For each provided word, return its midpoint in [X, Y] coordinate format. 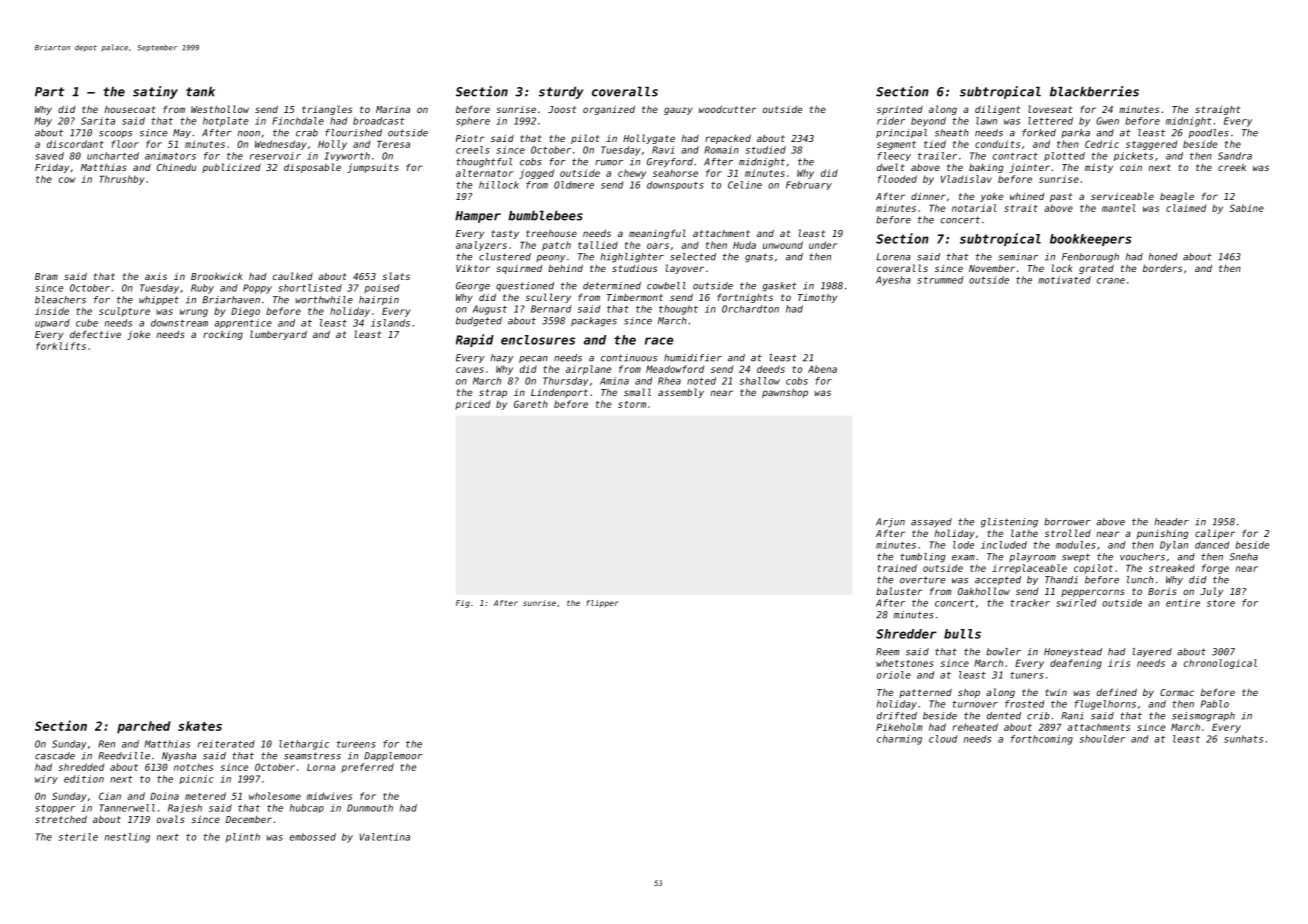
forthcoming [1042, 740]
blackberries [1094, 91]
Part [49, 92]
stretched [61, 819]
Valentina [385, 837]
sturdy [561, 93]
